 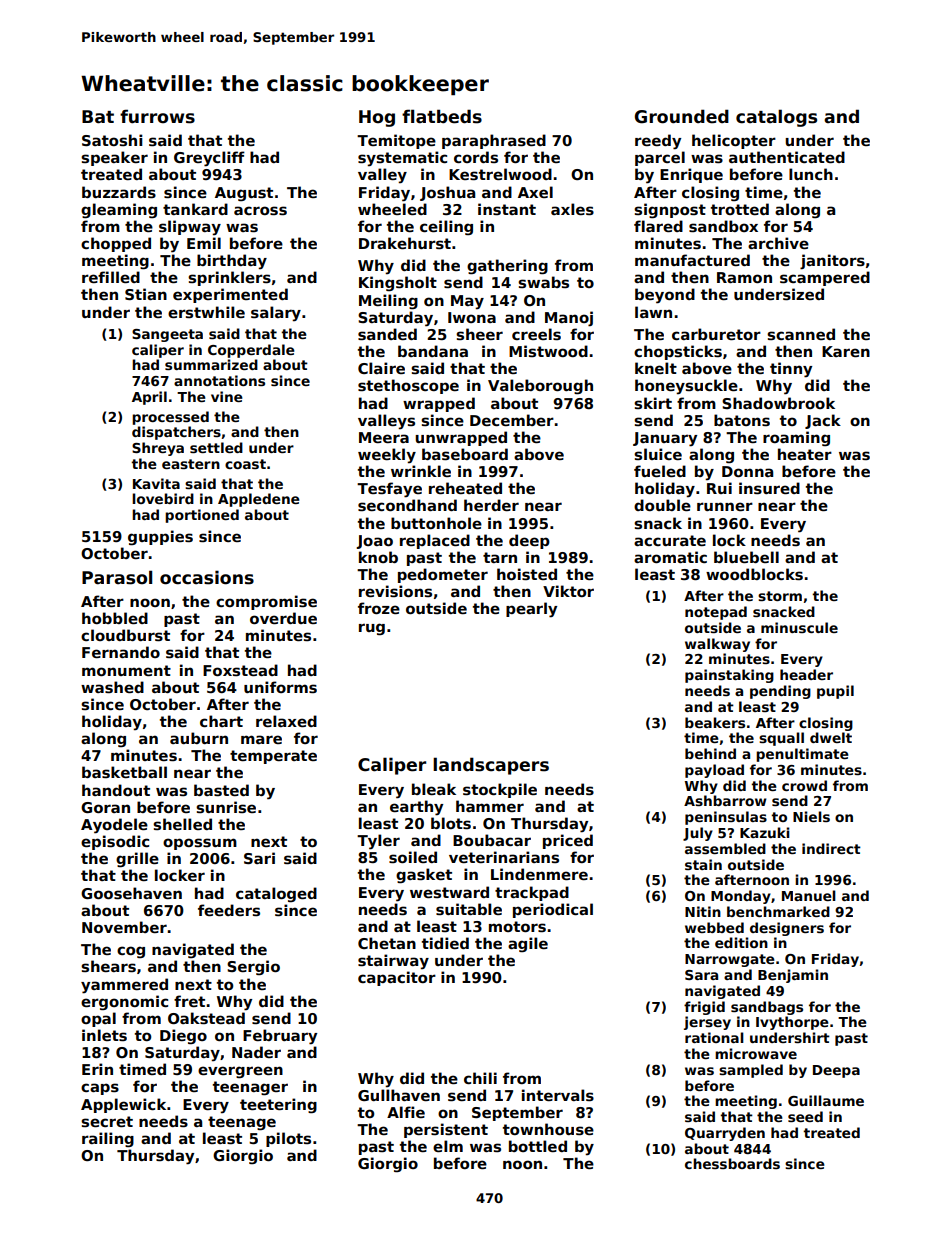 What do you see at coordinates (117, 577) in the screenshot?
I see `Parasol` at bounding box center [117, 577].
